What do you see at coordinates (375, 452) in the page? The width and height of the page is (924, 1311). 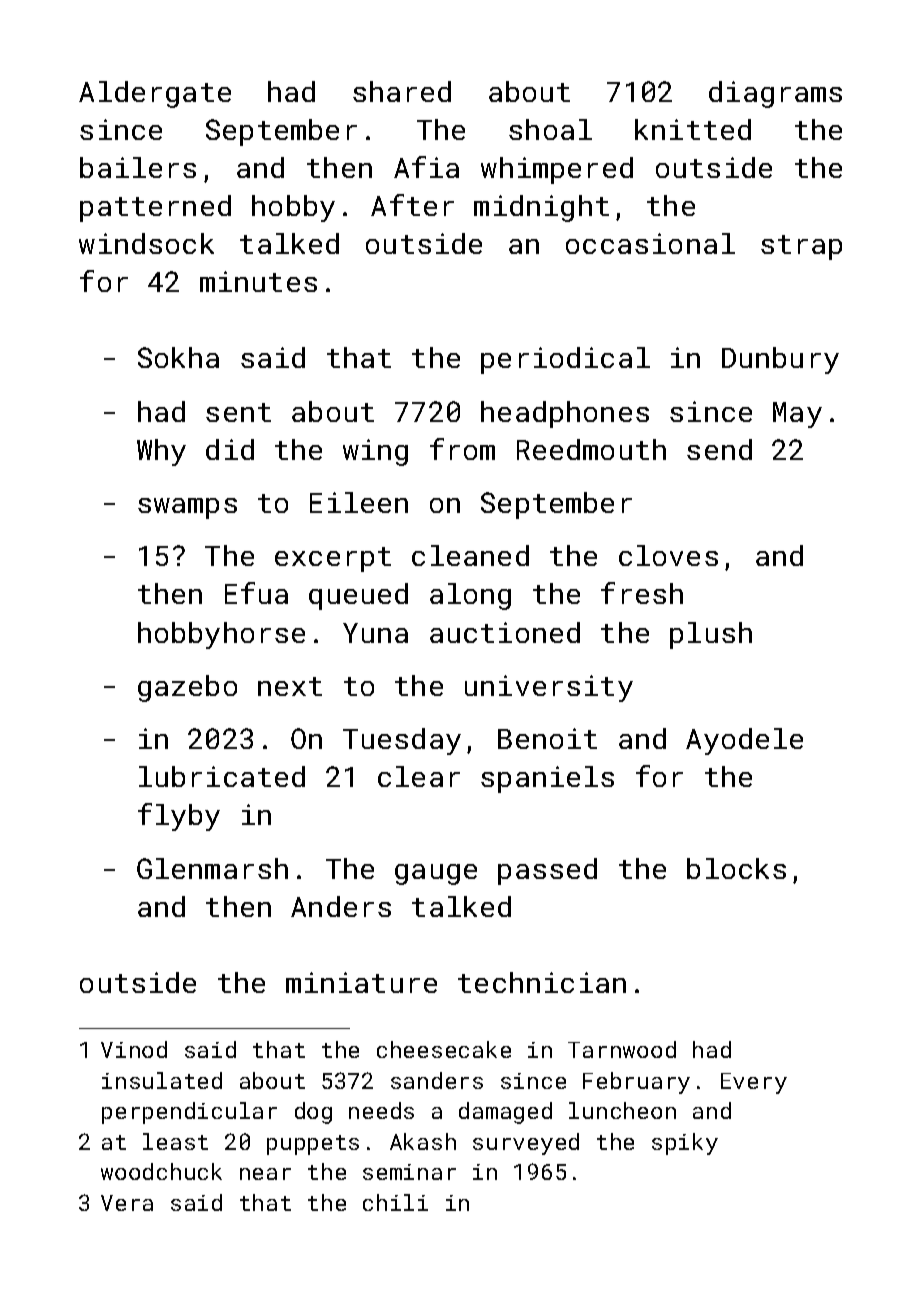 I see `wing` at bounding box center [375, 452].
